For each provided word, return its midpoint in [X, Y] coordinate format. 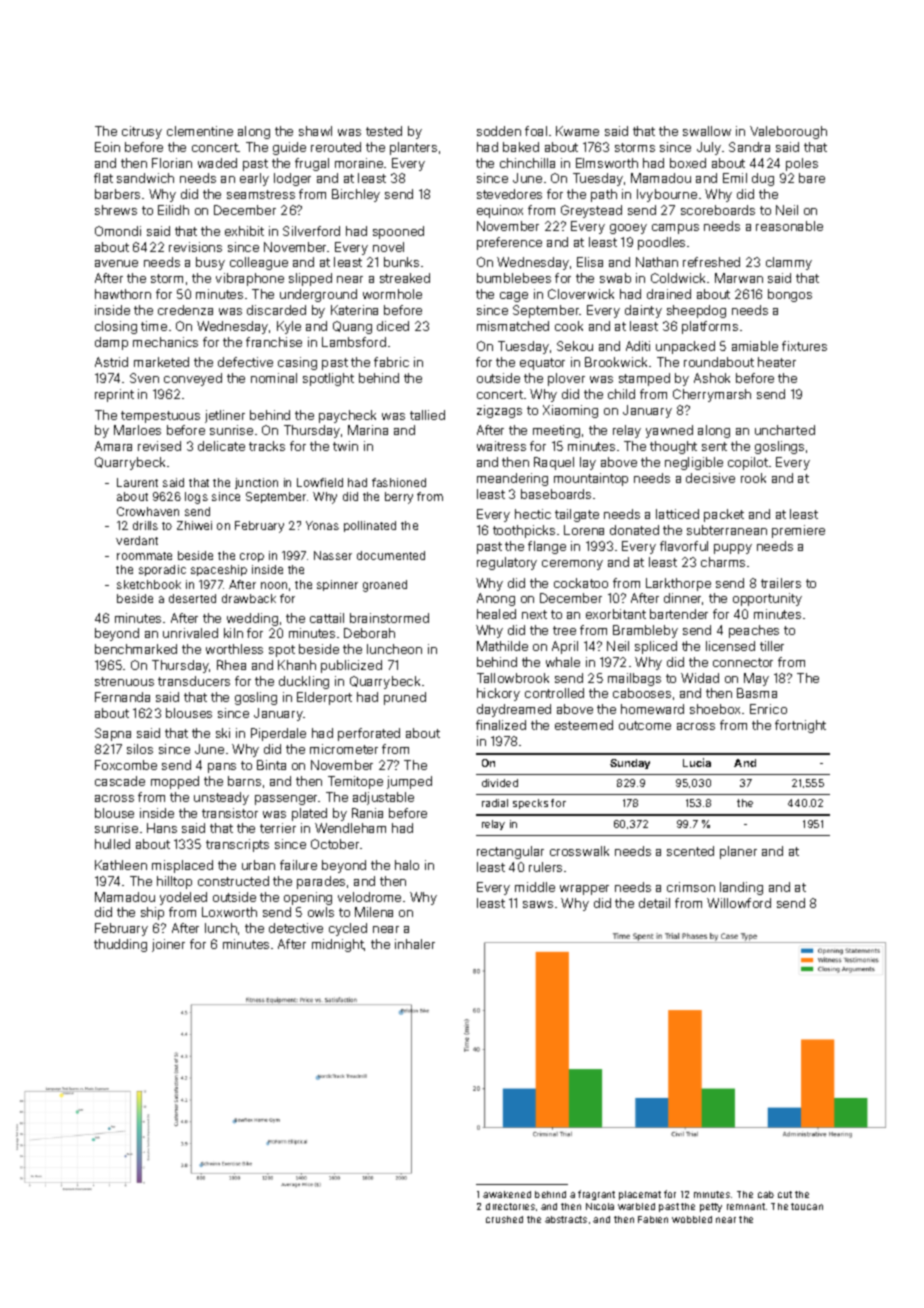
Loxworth [229, 912]
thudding [120, 945]
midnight [338, 945]
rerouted [336, 147]
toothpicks [524, 531]
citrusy [142, 132]
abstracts [566, 1219]
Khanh [297, 665]
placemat [640, 1195]
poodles [661, 243]
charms [723, 562]
